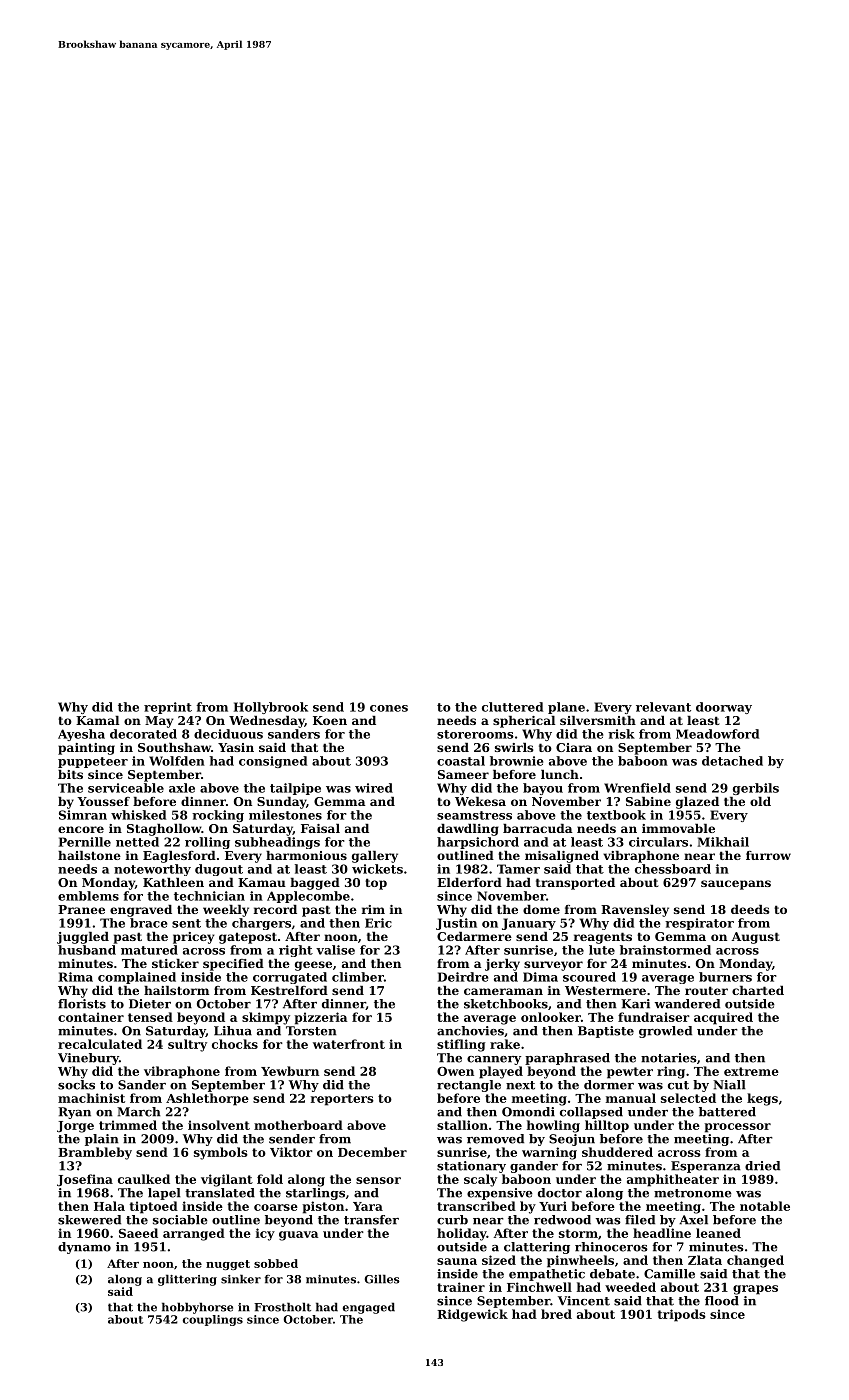  Describe the element at coordinates (722, 1301) in the screenshot. I see `flood` at that location.
